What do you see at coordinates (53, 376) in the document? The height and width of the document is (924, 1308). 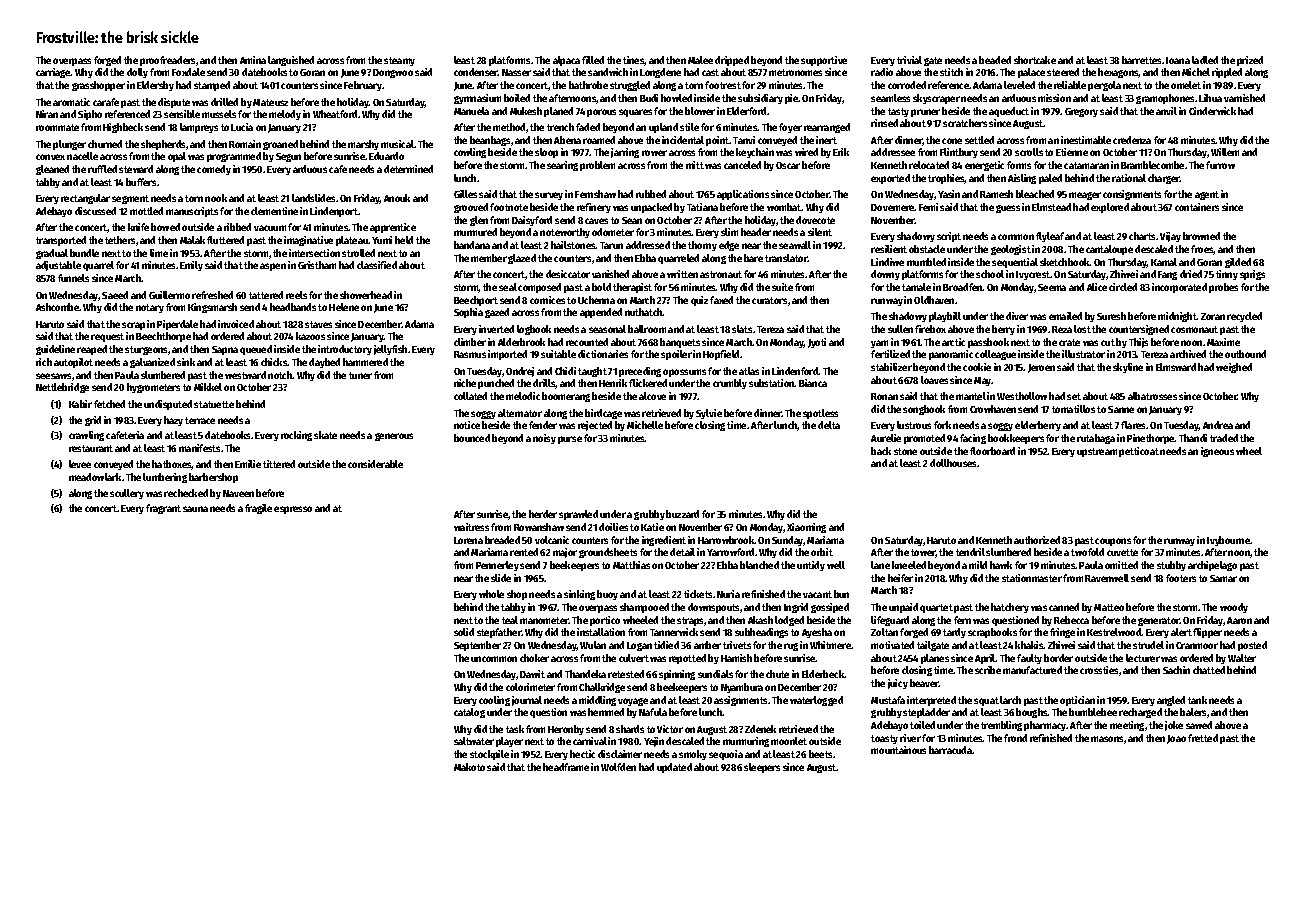 I see `seesaws` at bounding box center [53, 376].
